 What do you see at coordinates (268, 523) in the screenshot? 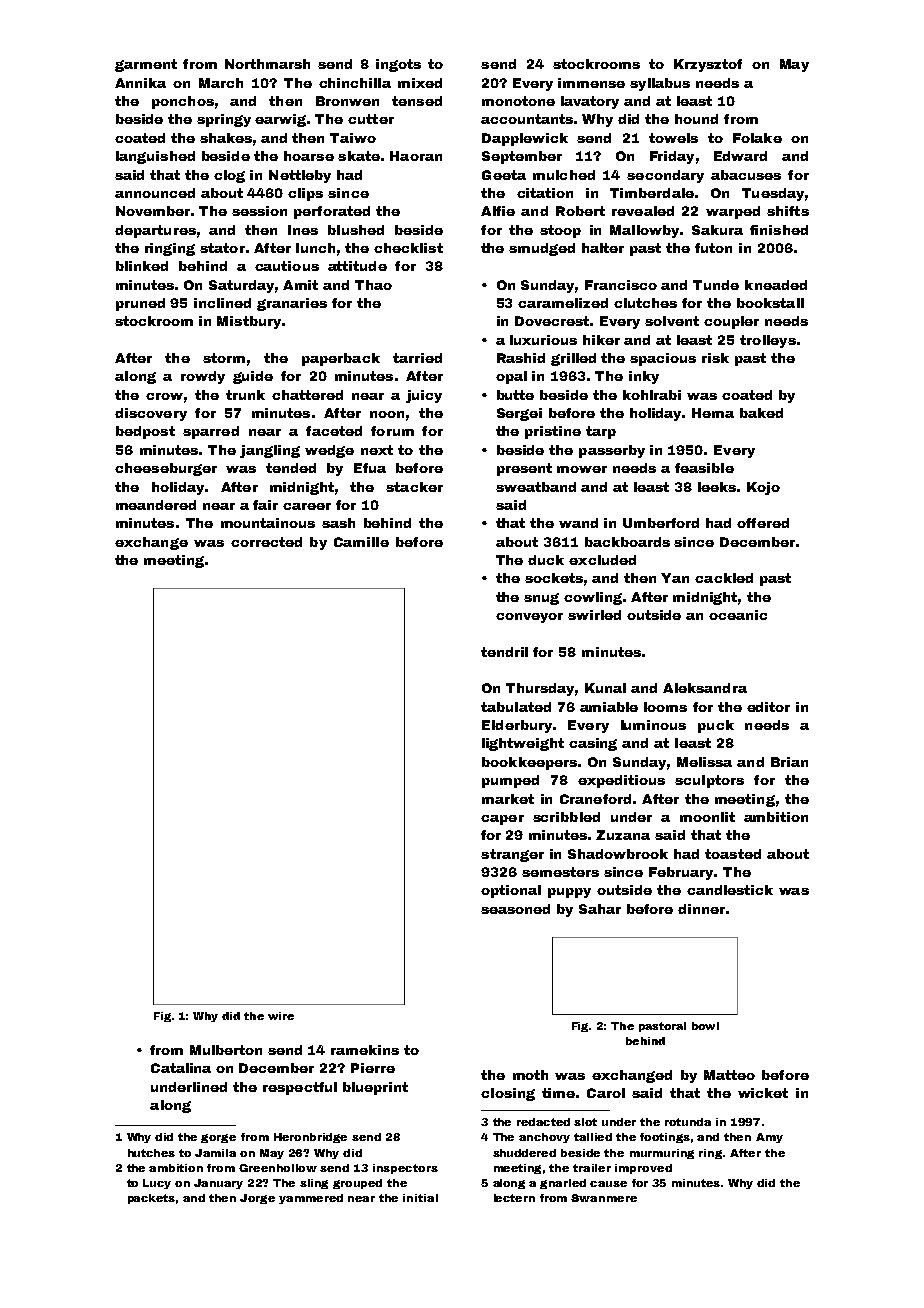
I see `mountainous` at bounding box center [268, 523].
